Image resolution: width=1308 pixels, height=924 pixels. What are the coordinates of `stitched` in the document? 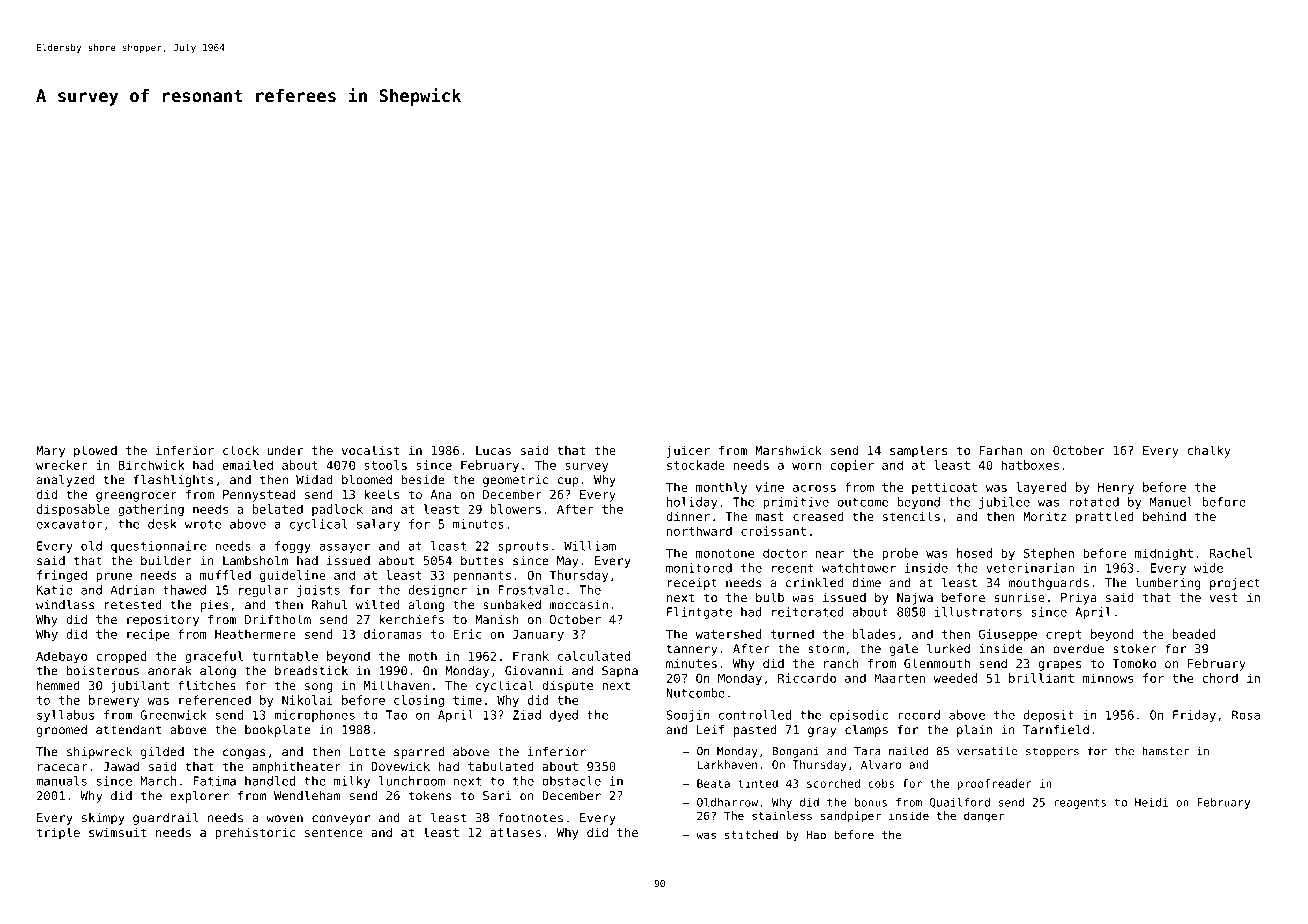 It's located at (751, 834).
